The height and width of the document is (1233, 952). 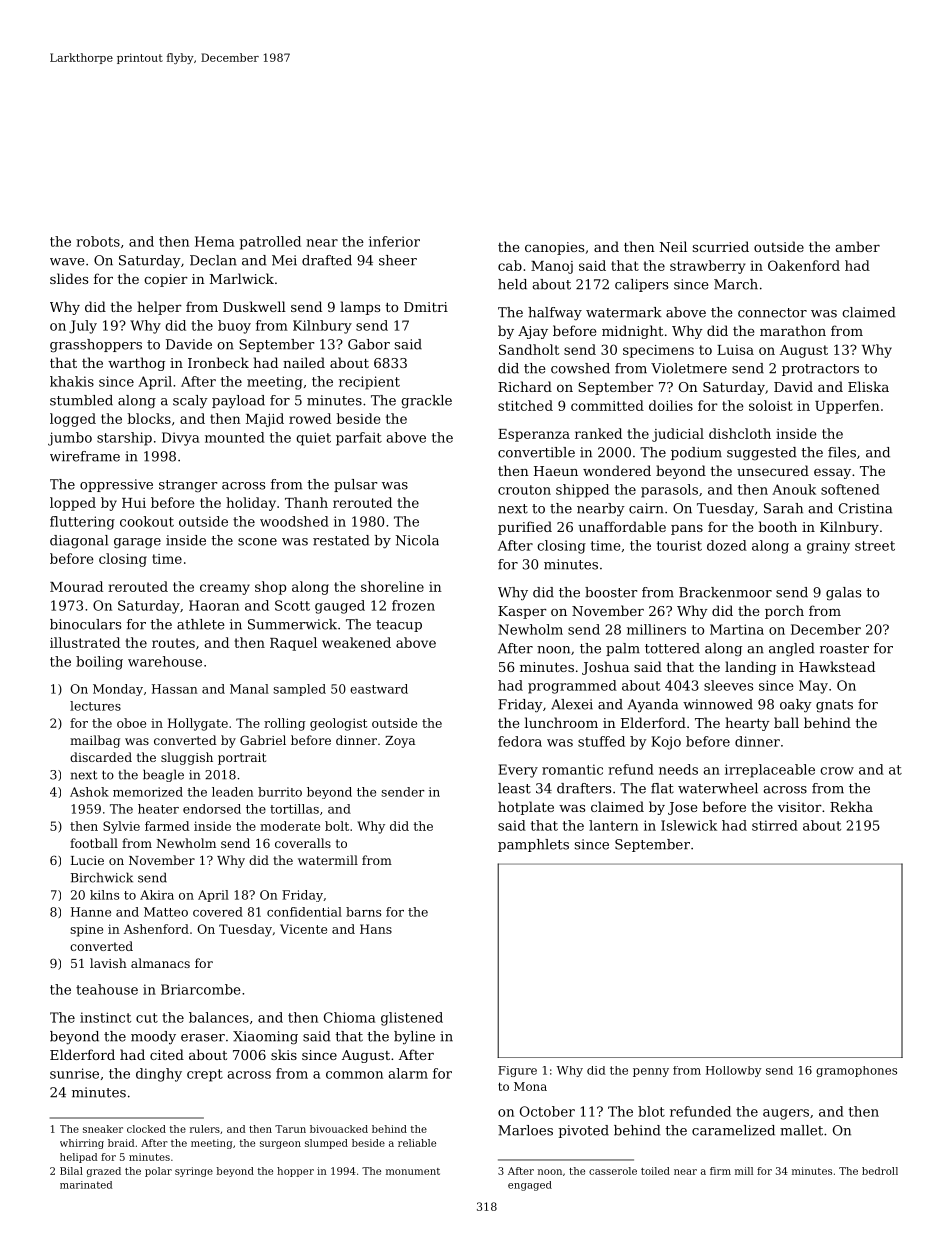 What do you see at coordinates (166, 912) in the document?
I see `Matteo` at bounding box center [166, 912].
